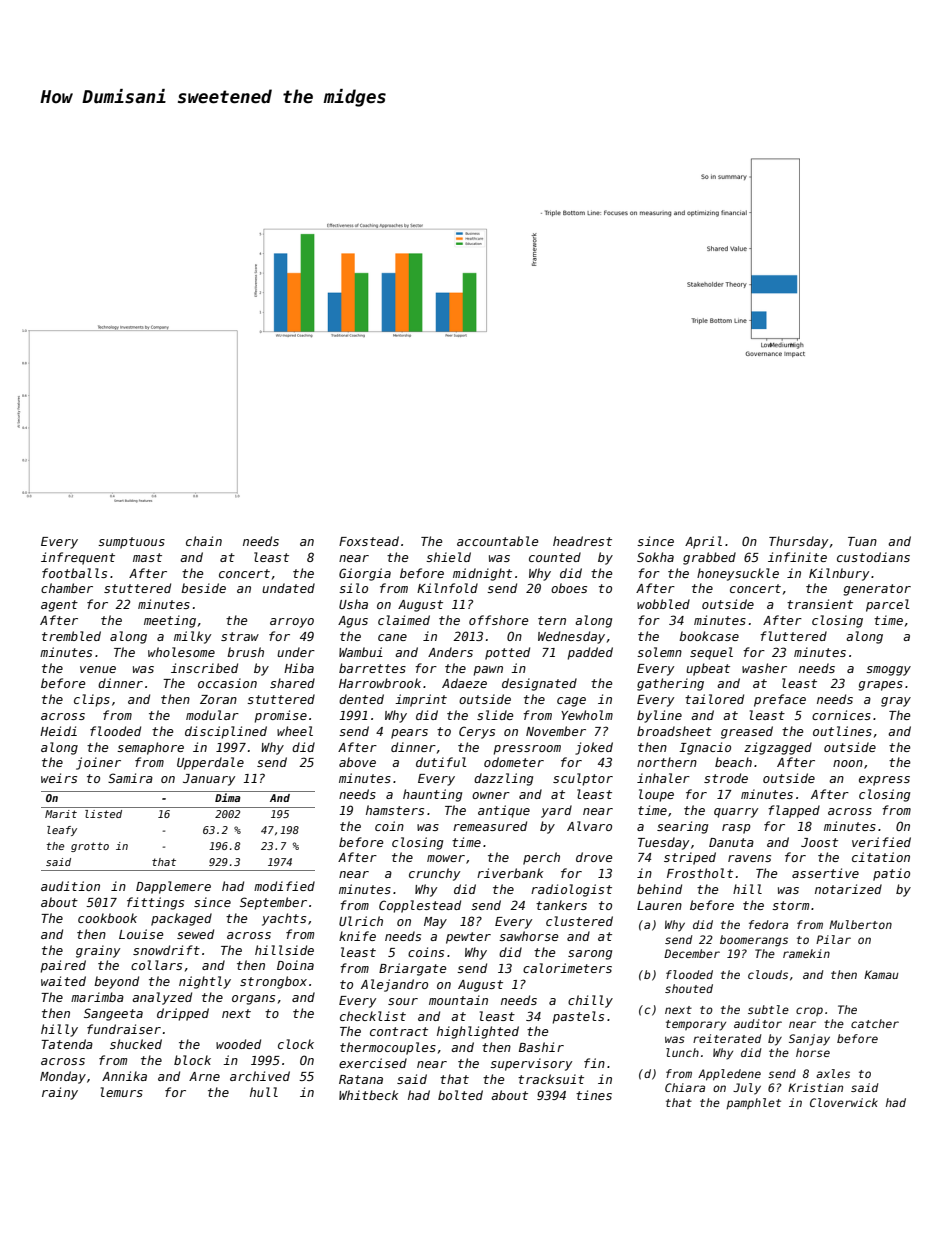 The image size is (952, 1233). I want to click on Tuan, so click(862, 541).
